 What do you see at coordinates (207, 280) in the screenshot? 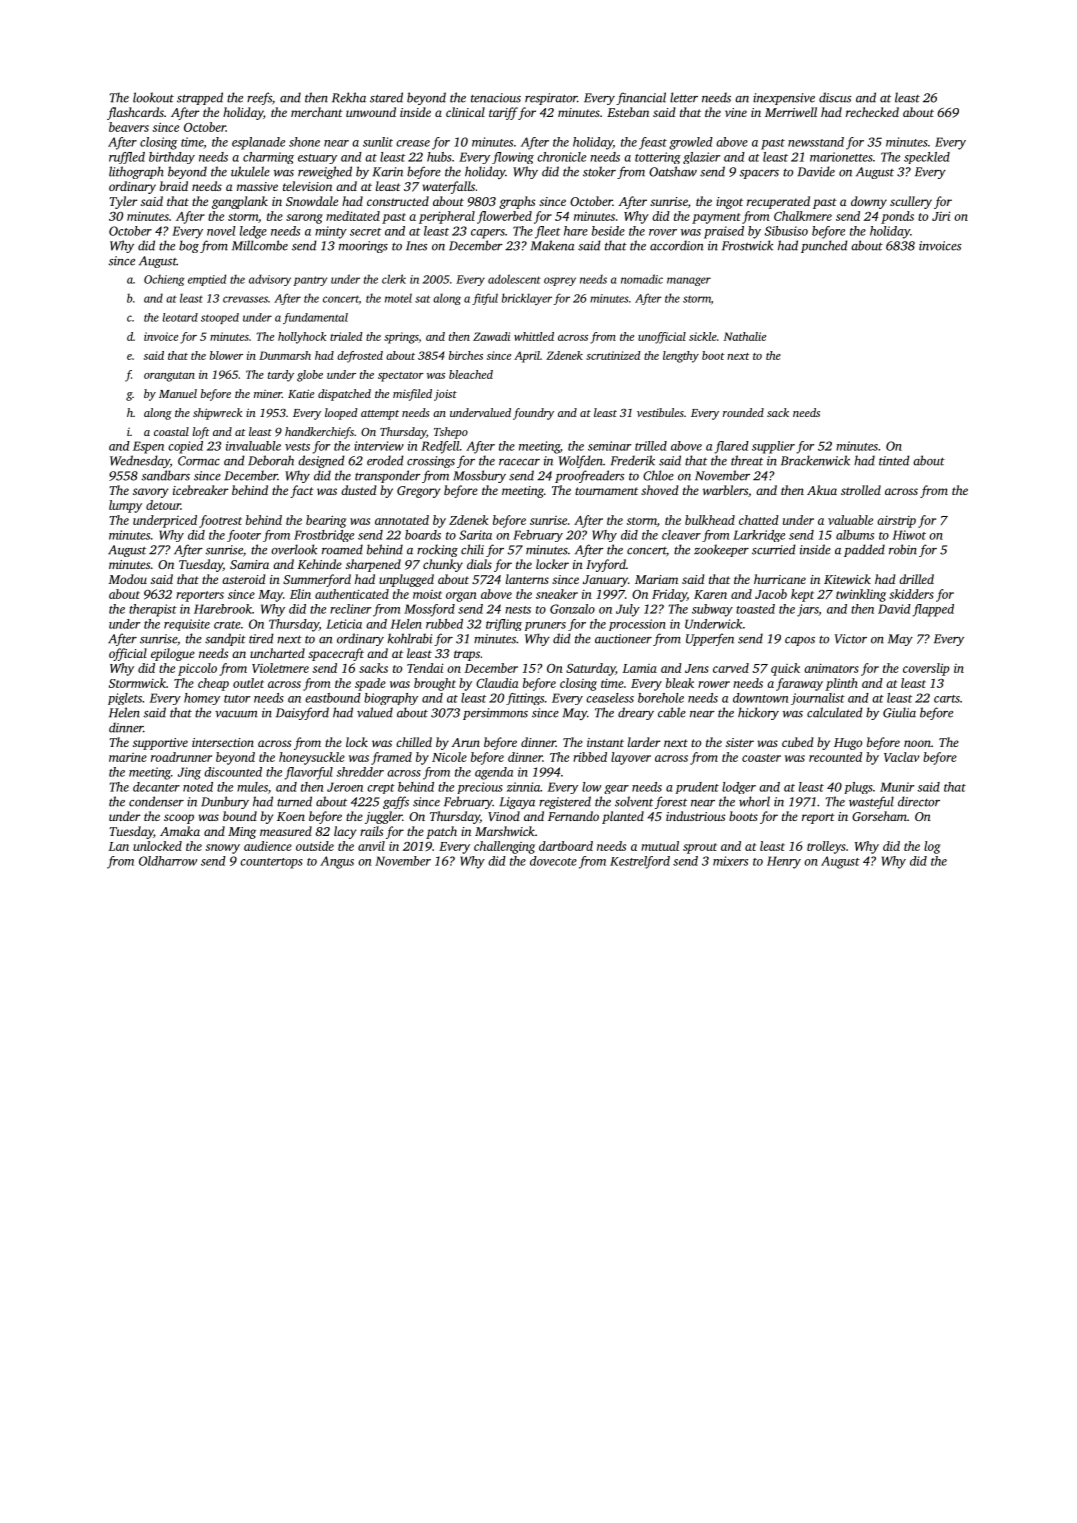
I see `emptied` at bounding box center [207, 280].
